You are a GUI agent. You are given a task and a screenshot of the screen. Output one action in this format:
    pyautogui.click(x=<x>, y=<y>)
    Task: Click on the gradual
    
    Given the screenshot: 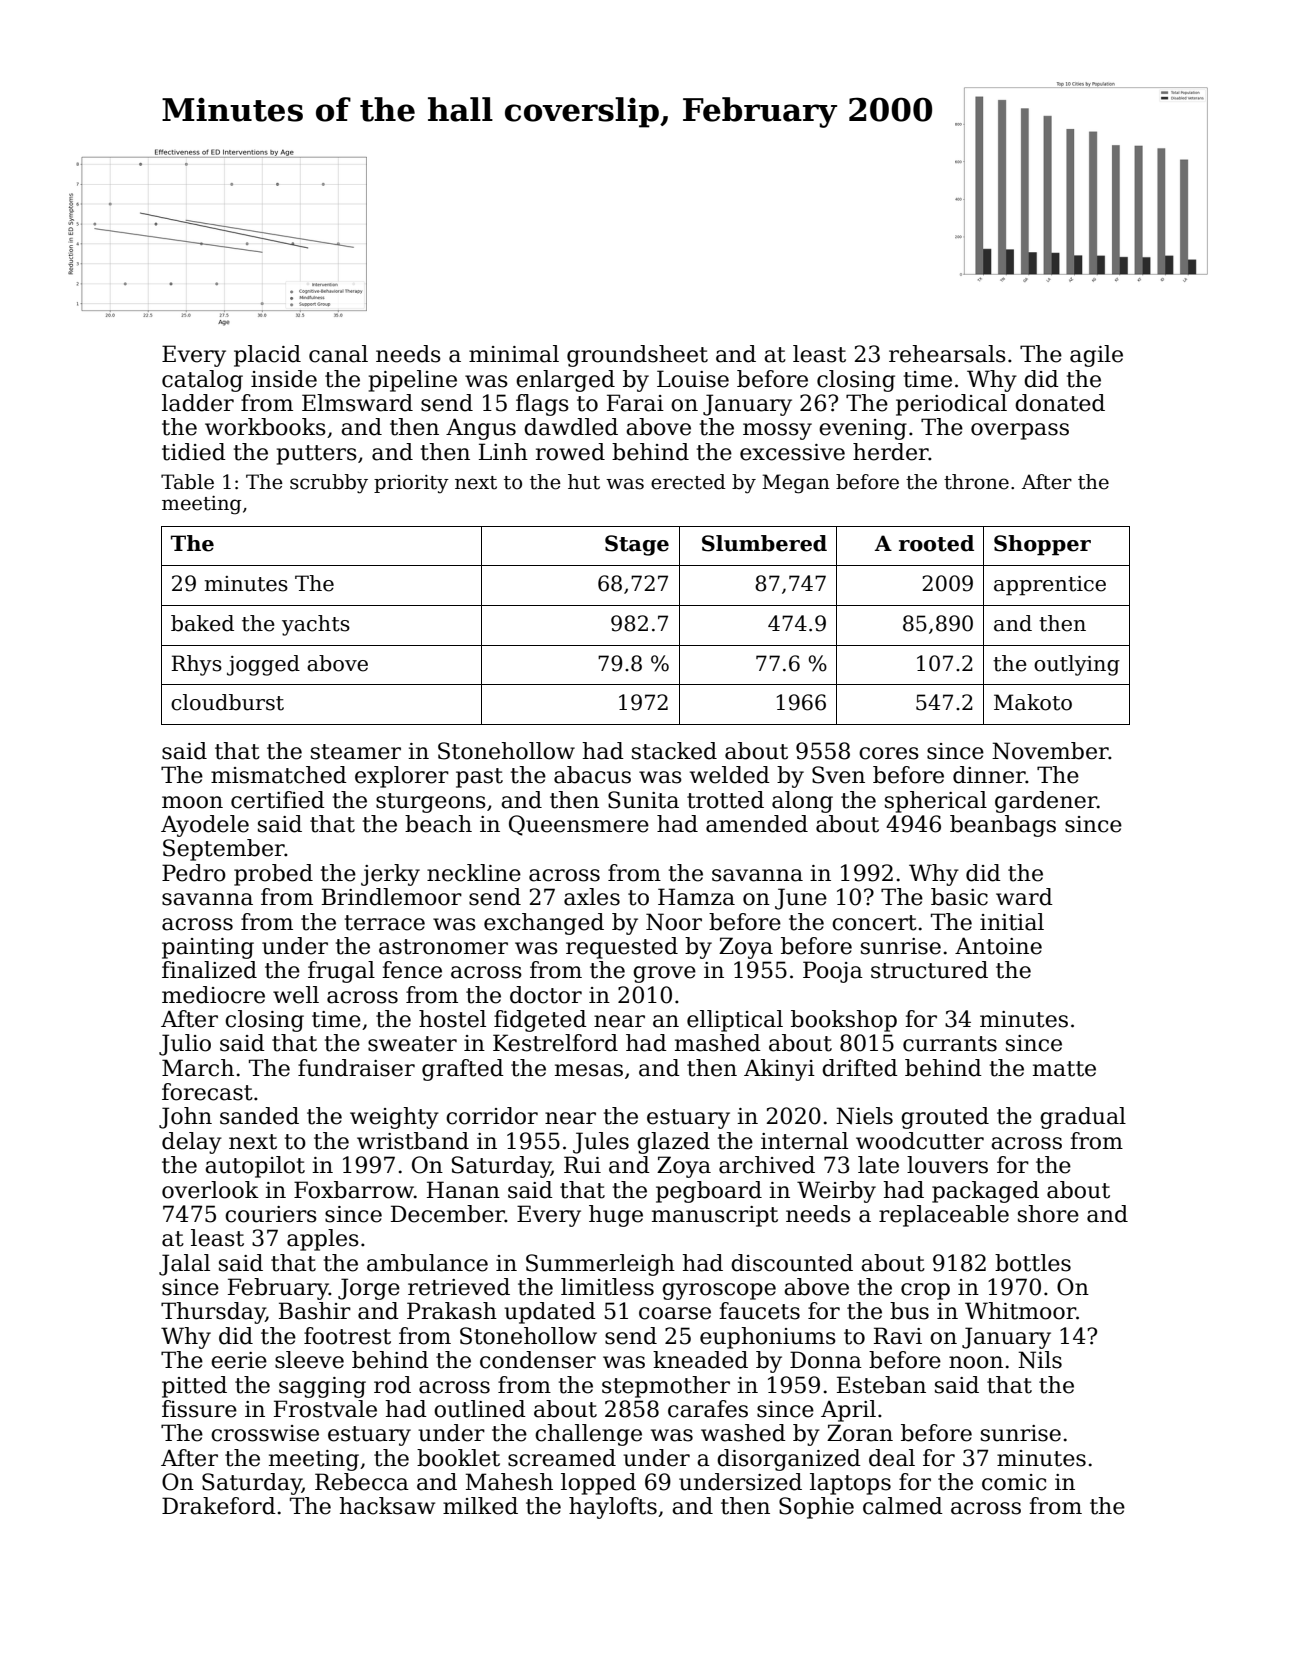 What is the action you would take?
    pyautogui.click(x=1083, y=1118)
